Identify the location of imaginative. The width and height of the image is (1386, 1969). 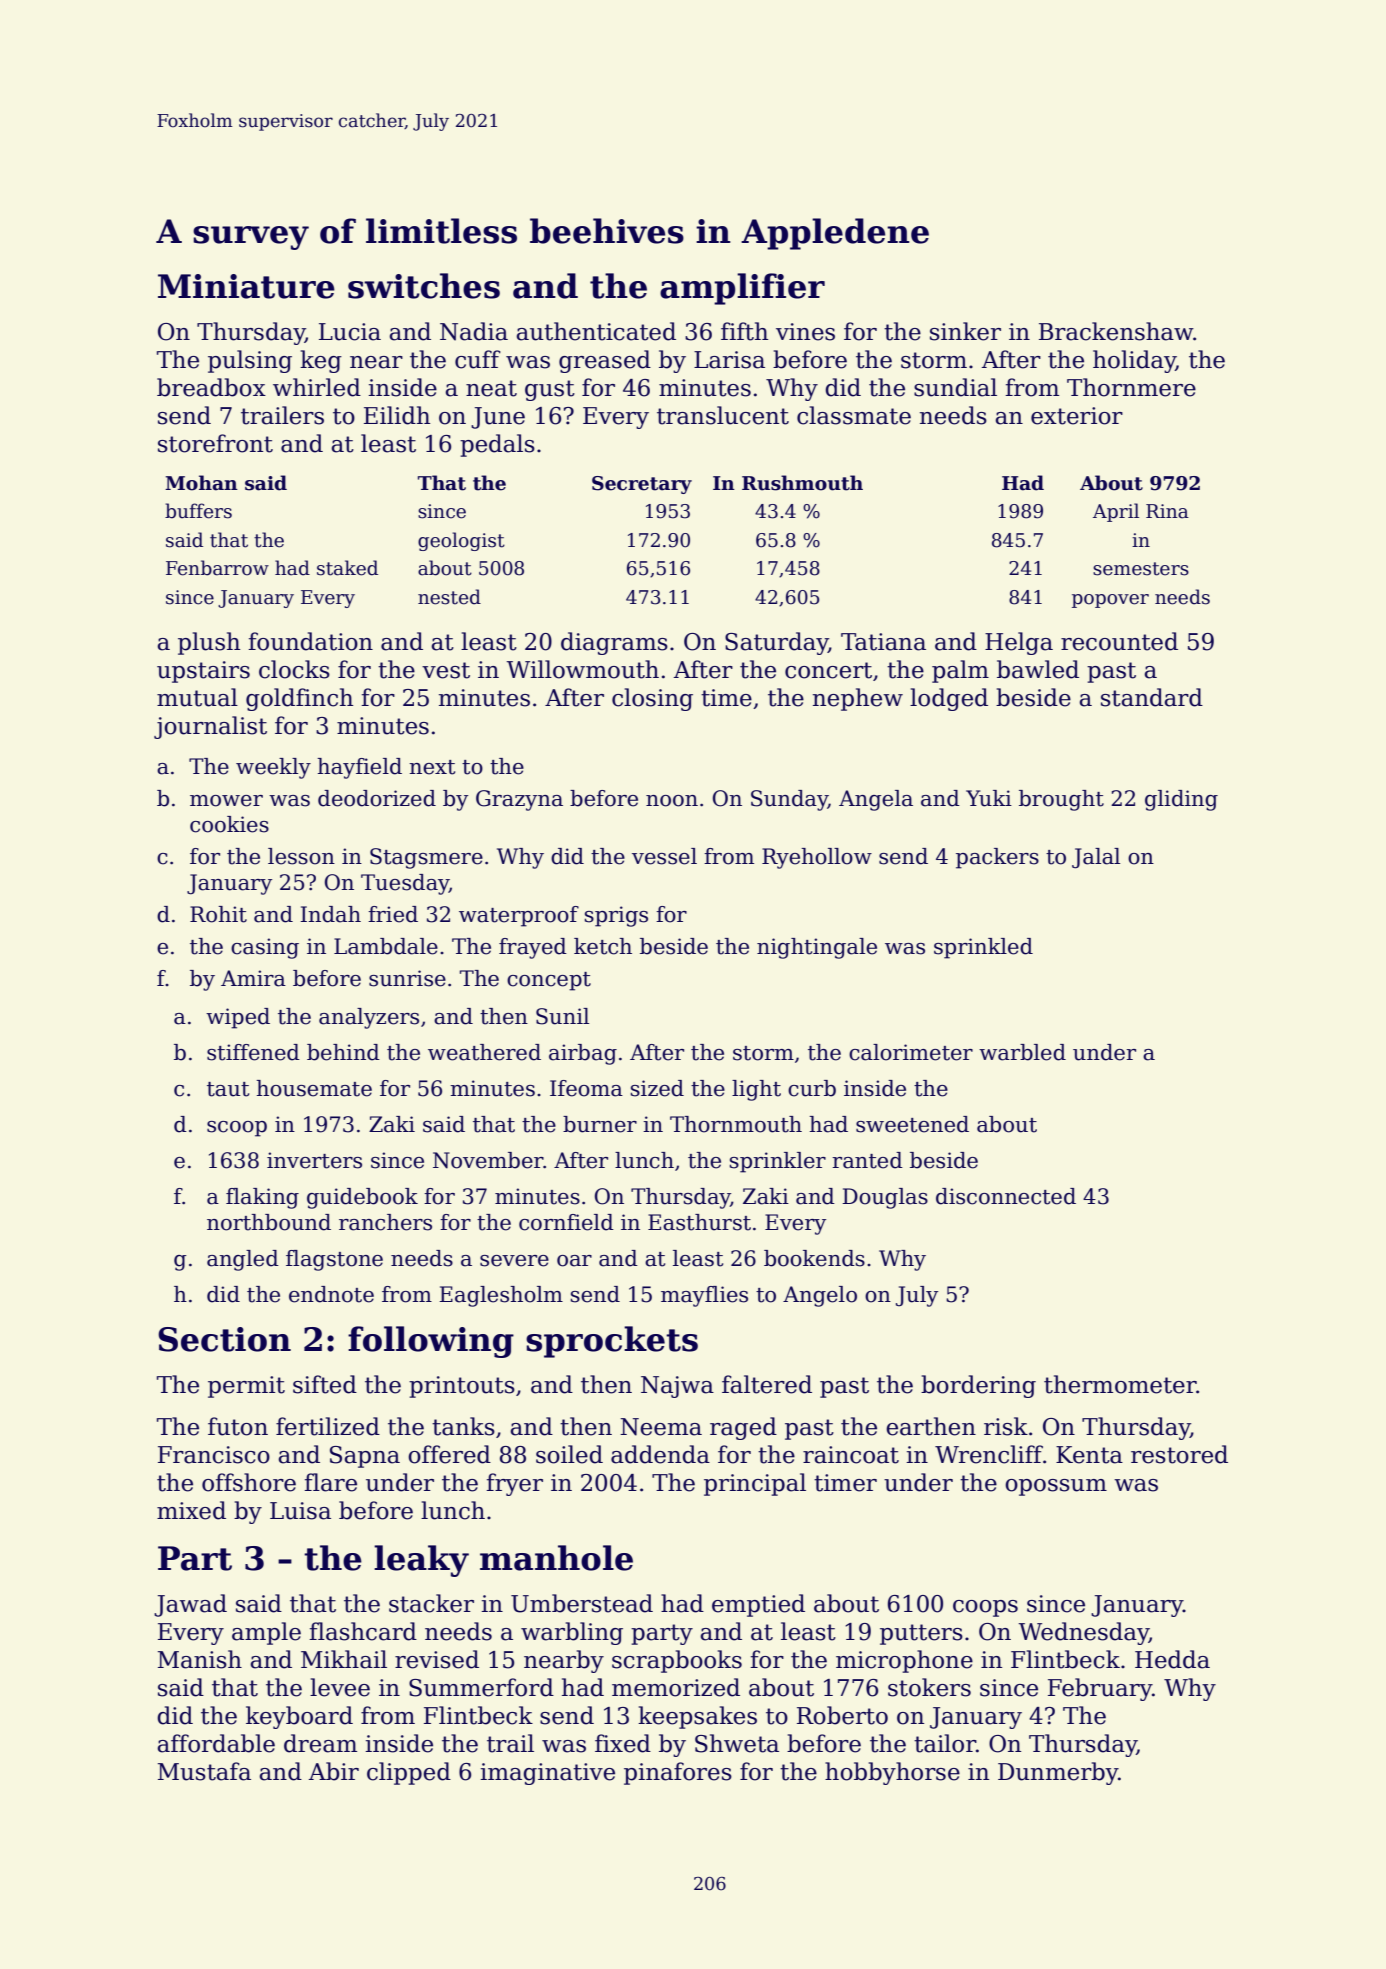
(547, 1774).
